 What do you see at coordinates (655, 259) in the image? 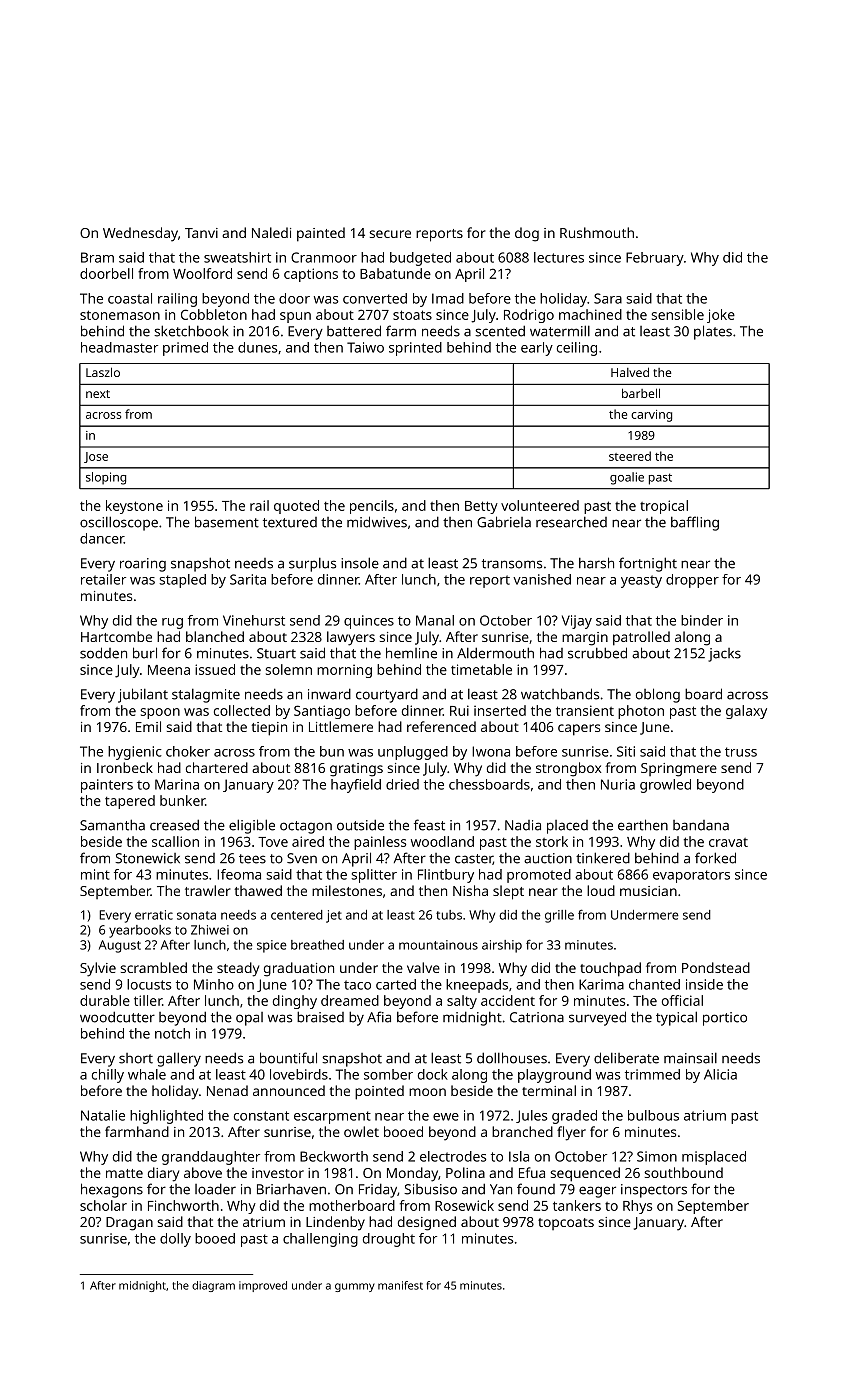
I see `February` at bounding box center [655, 259].
